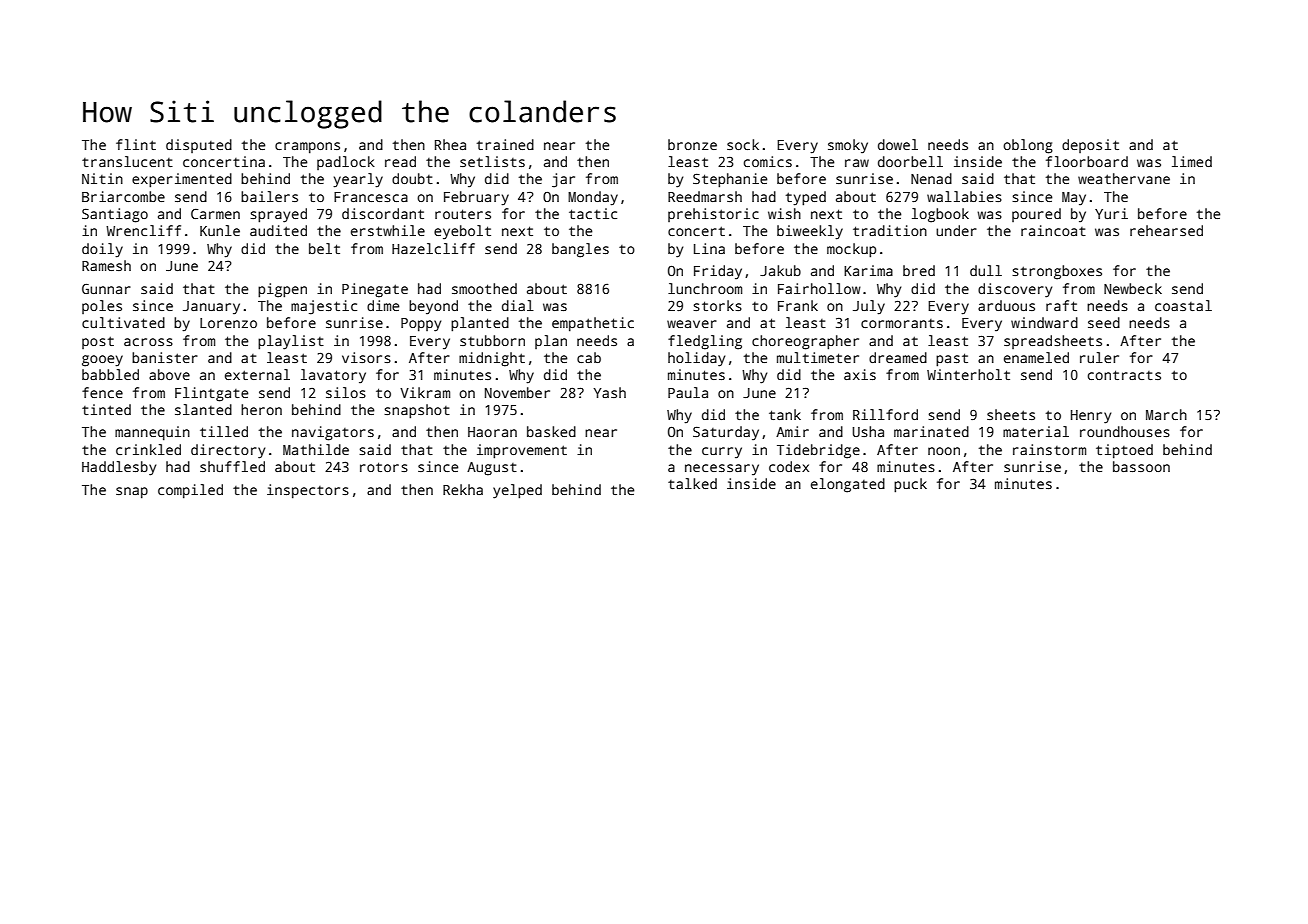  I want to click on contracts, so click(1124, 375).
